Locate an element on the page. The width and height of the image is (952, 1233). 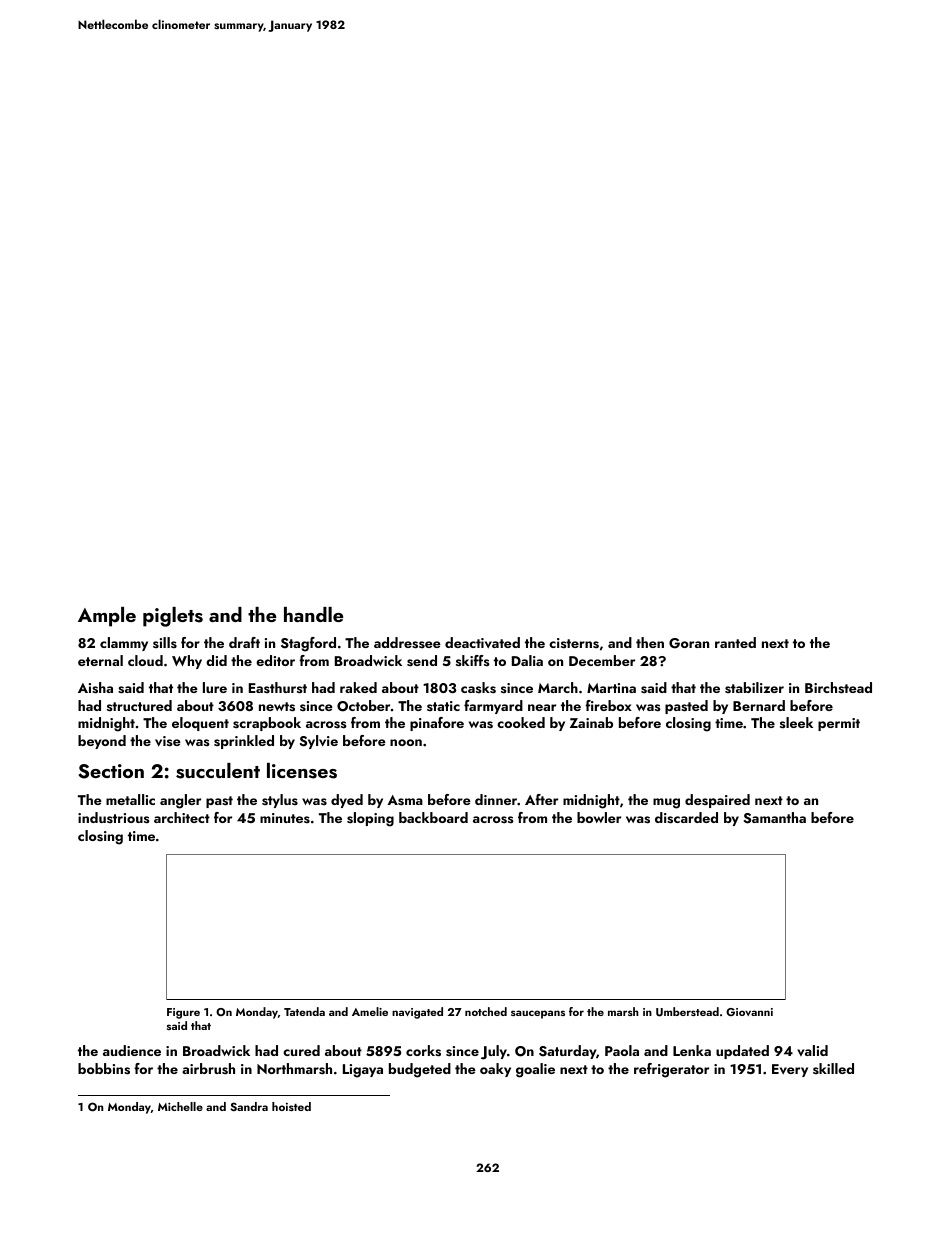
deactivated is located at coordinates (482, 642).
